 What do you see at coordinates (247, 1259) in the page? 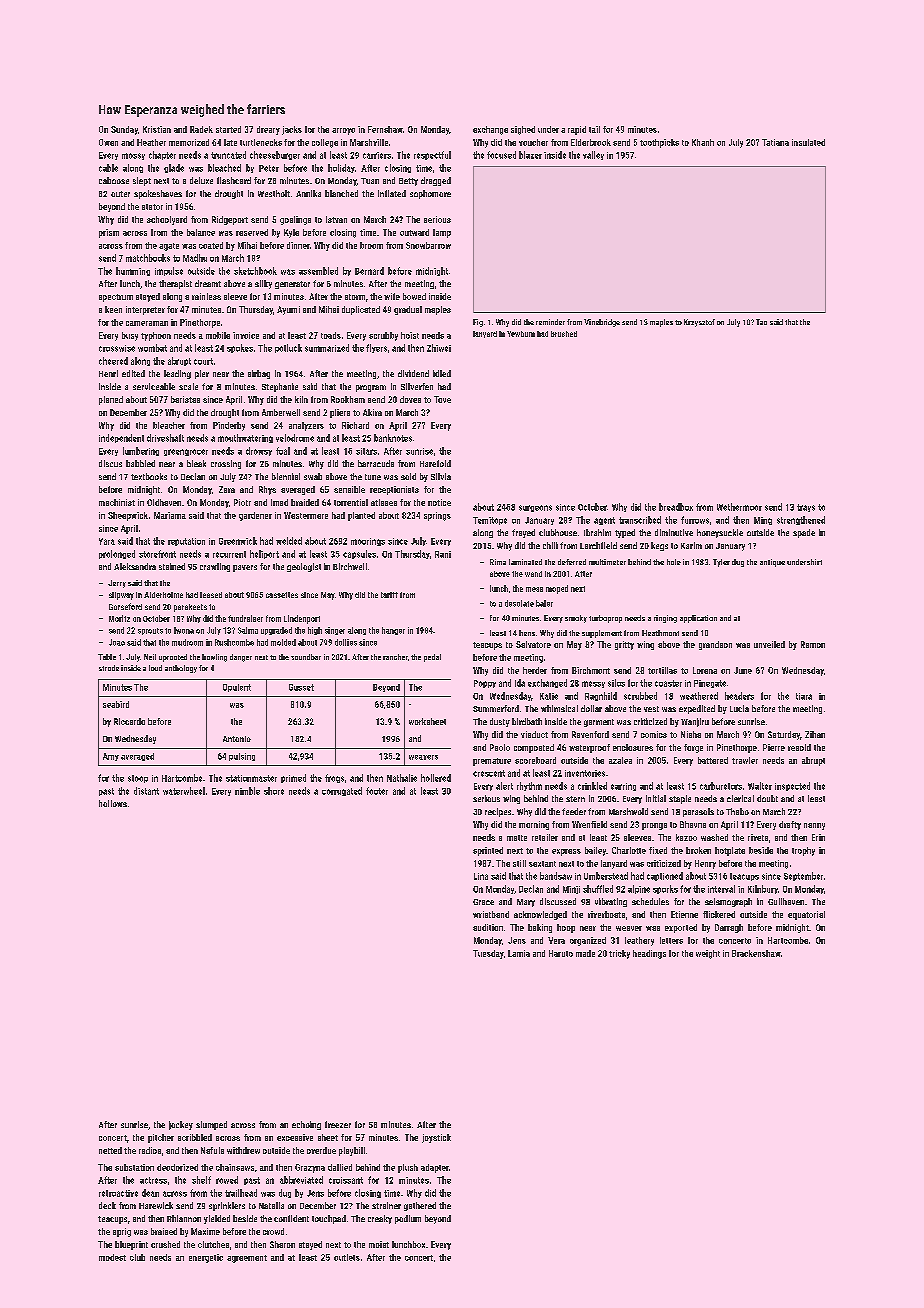
I see `agreement` at bounding box center [247, 1259].
